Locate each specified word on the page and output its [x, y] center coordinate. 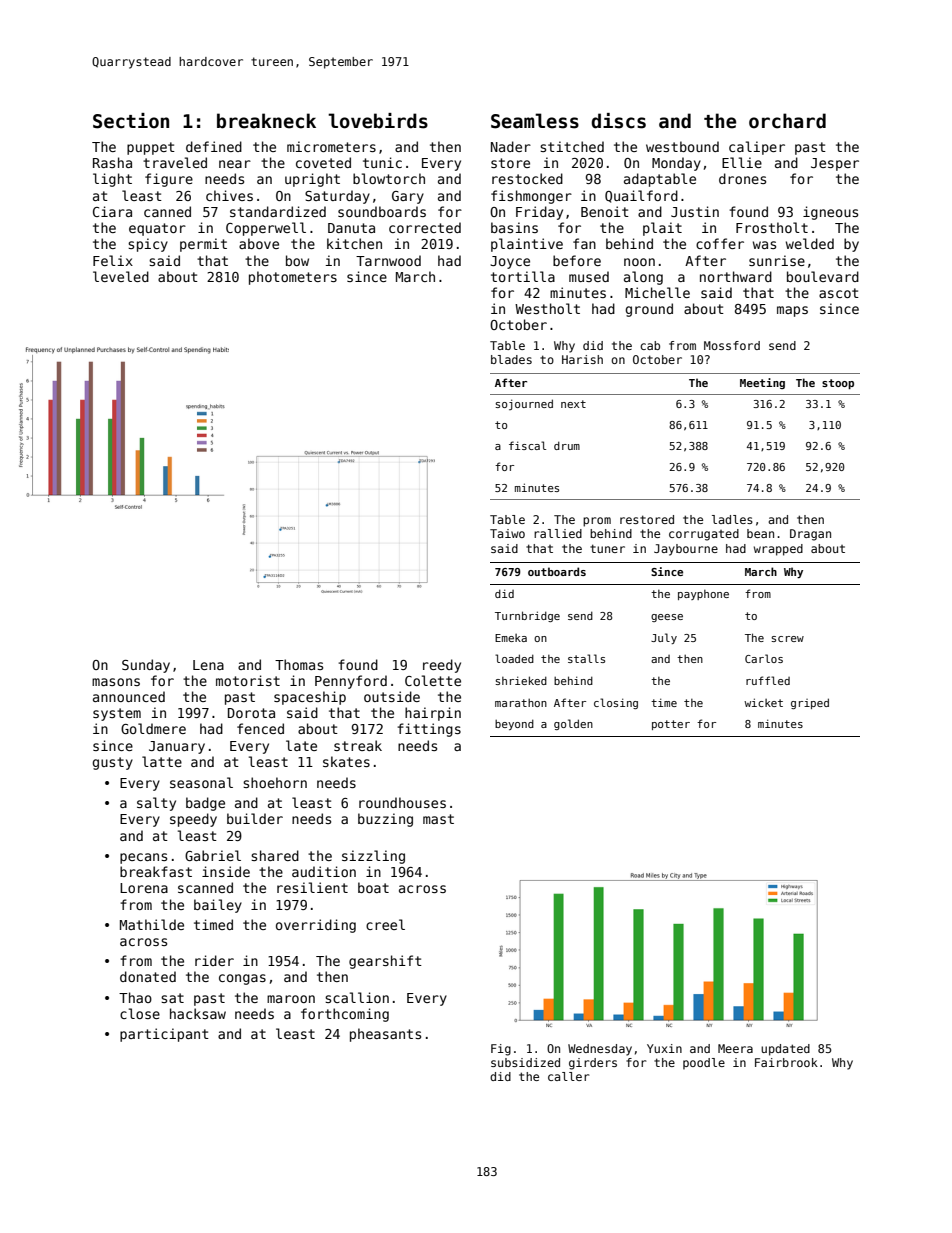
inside [226, 871]
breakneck [266, 121]
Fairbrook [786, 1062]
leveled [121, 276]
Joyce [510, 262]
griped [810, 703]
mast [438, 819]
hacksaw [198, 1013]
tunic [382, 162]
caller [569, 1076]
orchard [787, 121]
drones [742, 178]
